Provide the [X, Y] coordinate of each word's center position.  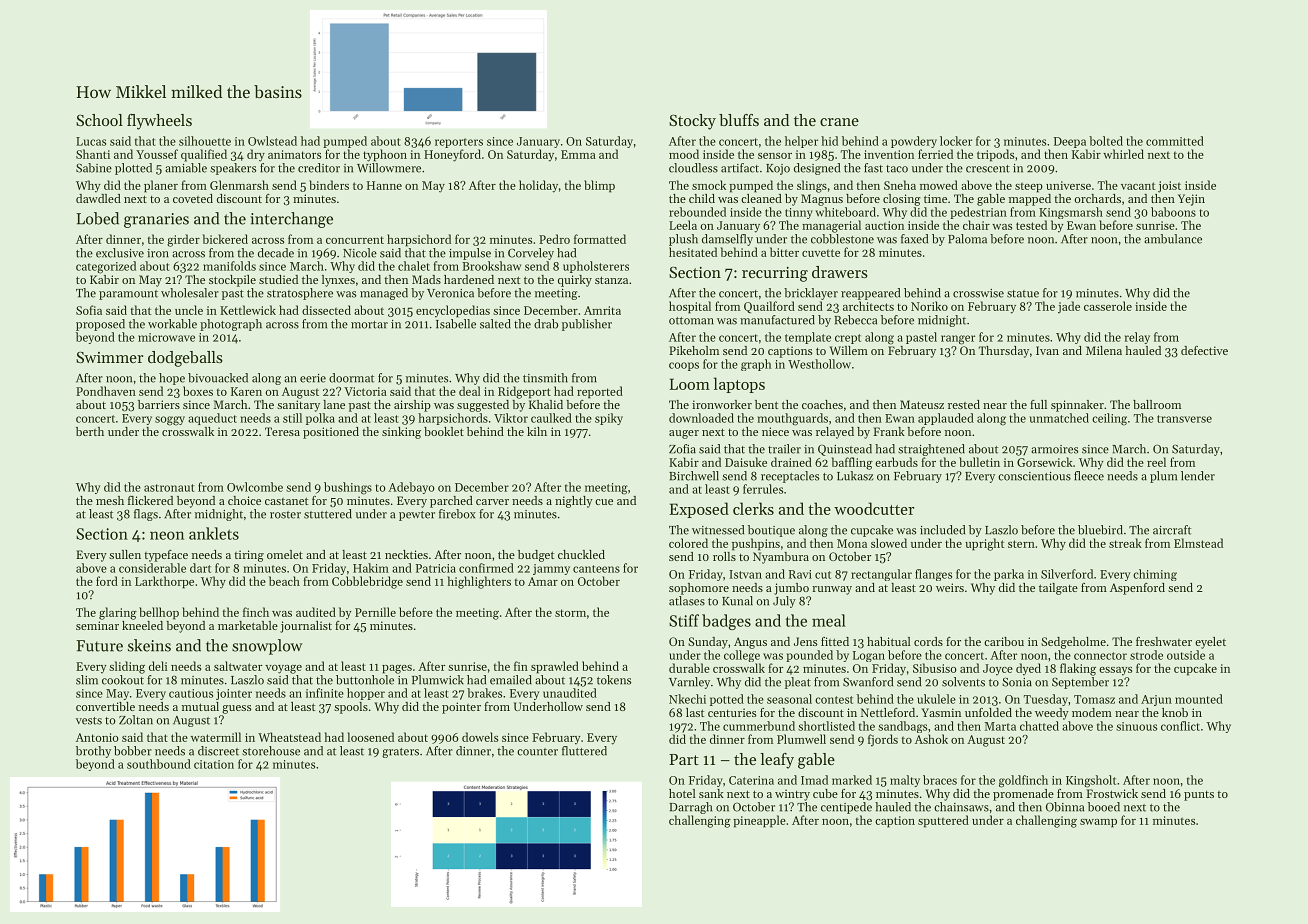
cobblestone [842, 239]
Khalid [546, 404]
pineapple [759, 821]
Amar [543, 581]
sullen [125, 554]
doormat [351, 378]
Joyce [998, 670]
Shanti [93, 154]
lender [1198, 476]
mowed [939, 185]
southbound [159, 764]
